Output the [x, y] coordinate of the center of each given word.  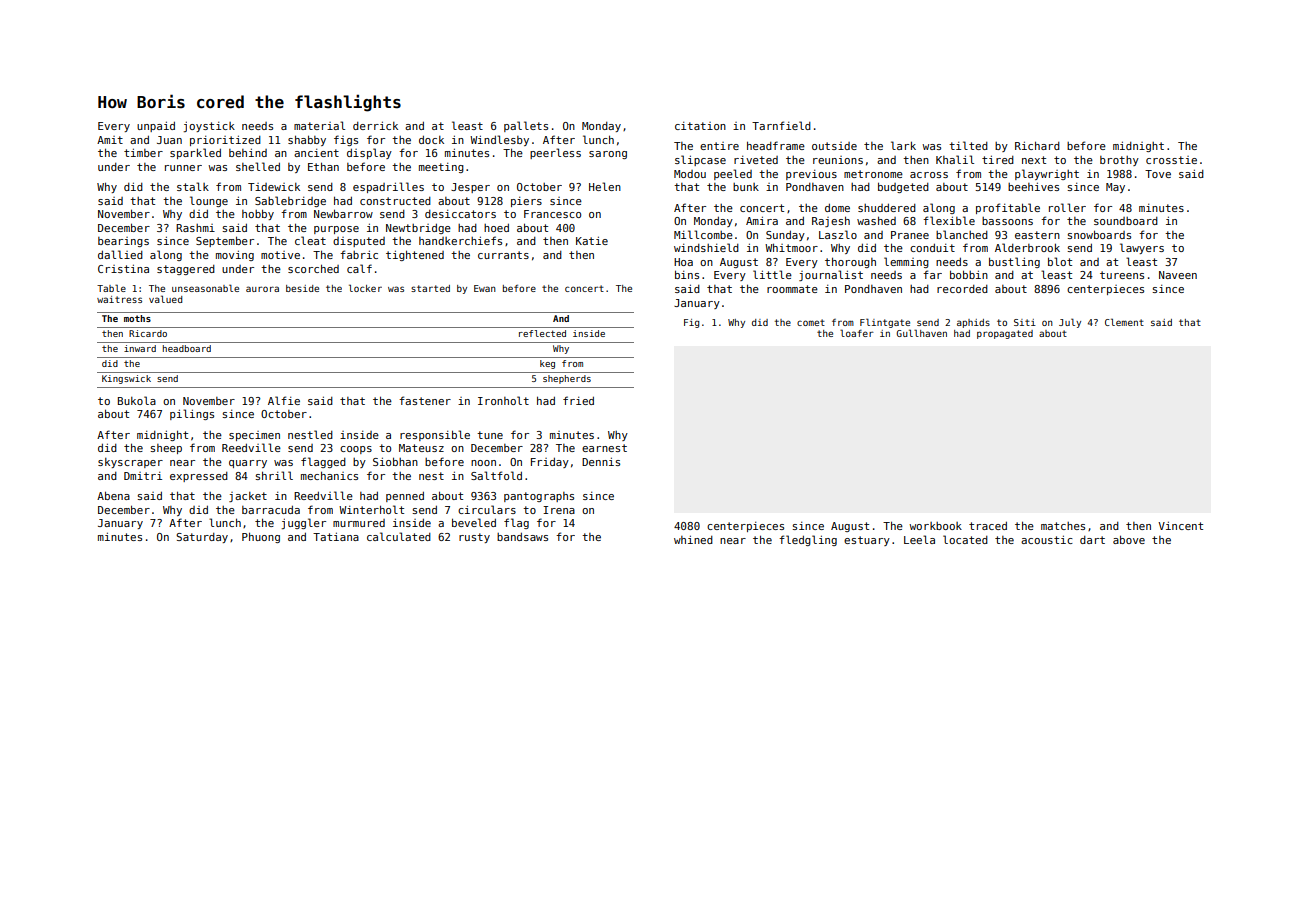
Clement [1124, 322]
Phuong [261, 537]
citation [700, 126]
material [319, 125]
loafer [857, 333]
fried [578, 400]
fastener [425, 400]
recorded [962, 289]
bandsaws [522, 537]
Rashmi [195, 228]
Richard [1037, 145]
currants [503, 255]
